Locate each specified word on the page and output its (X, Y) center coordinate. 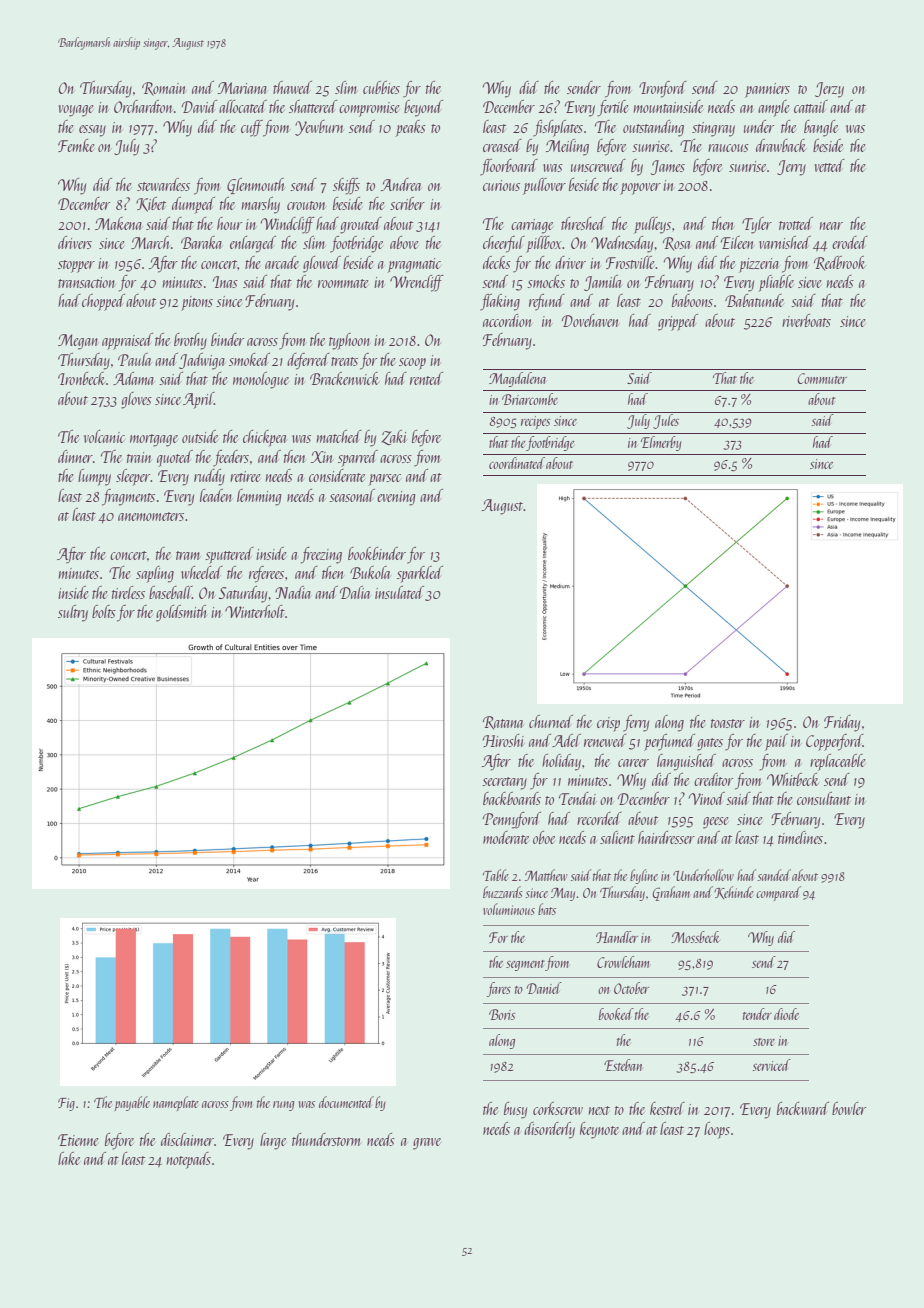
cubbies (381, 87)
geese (715, 823)
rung (283, 1106)
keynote (599, 1130)
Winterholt (255, 611)
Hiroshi (504, 740)
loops (717, 1130)
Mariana (242, 88)
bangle (821, 128)
